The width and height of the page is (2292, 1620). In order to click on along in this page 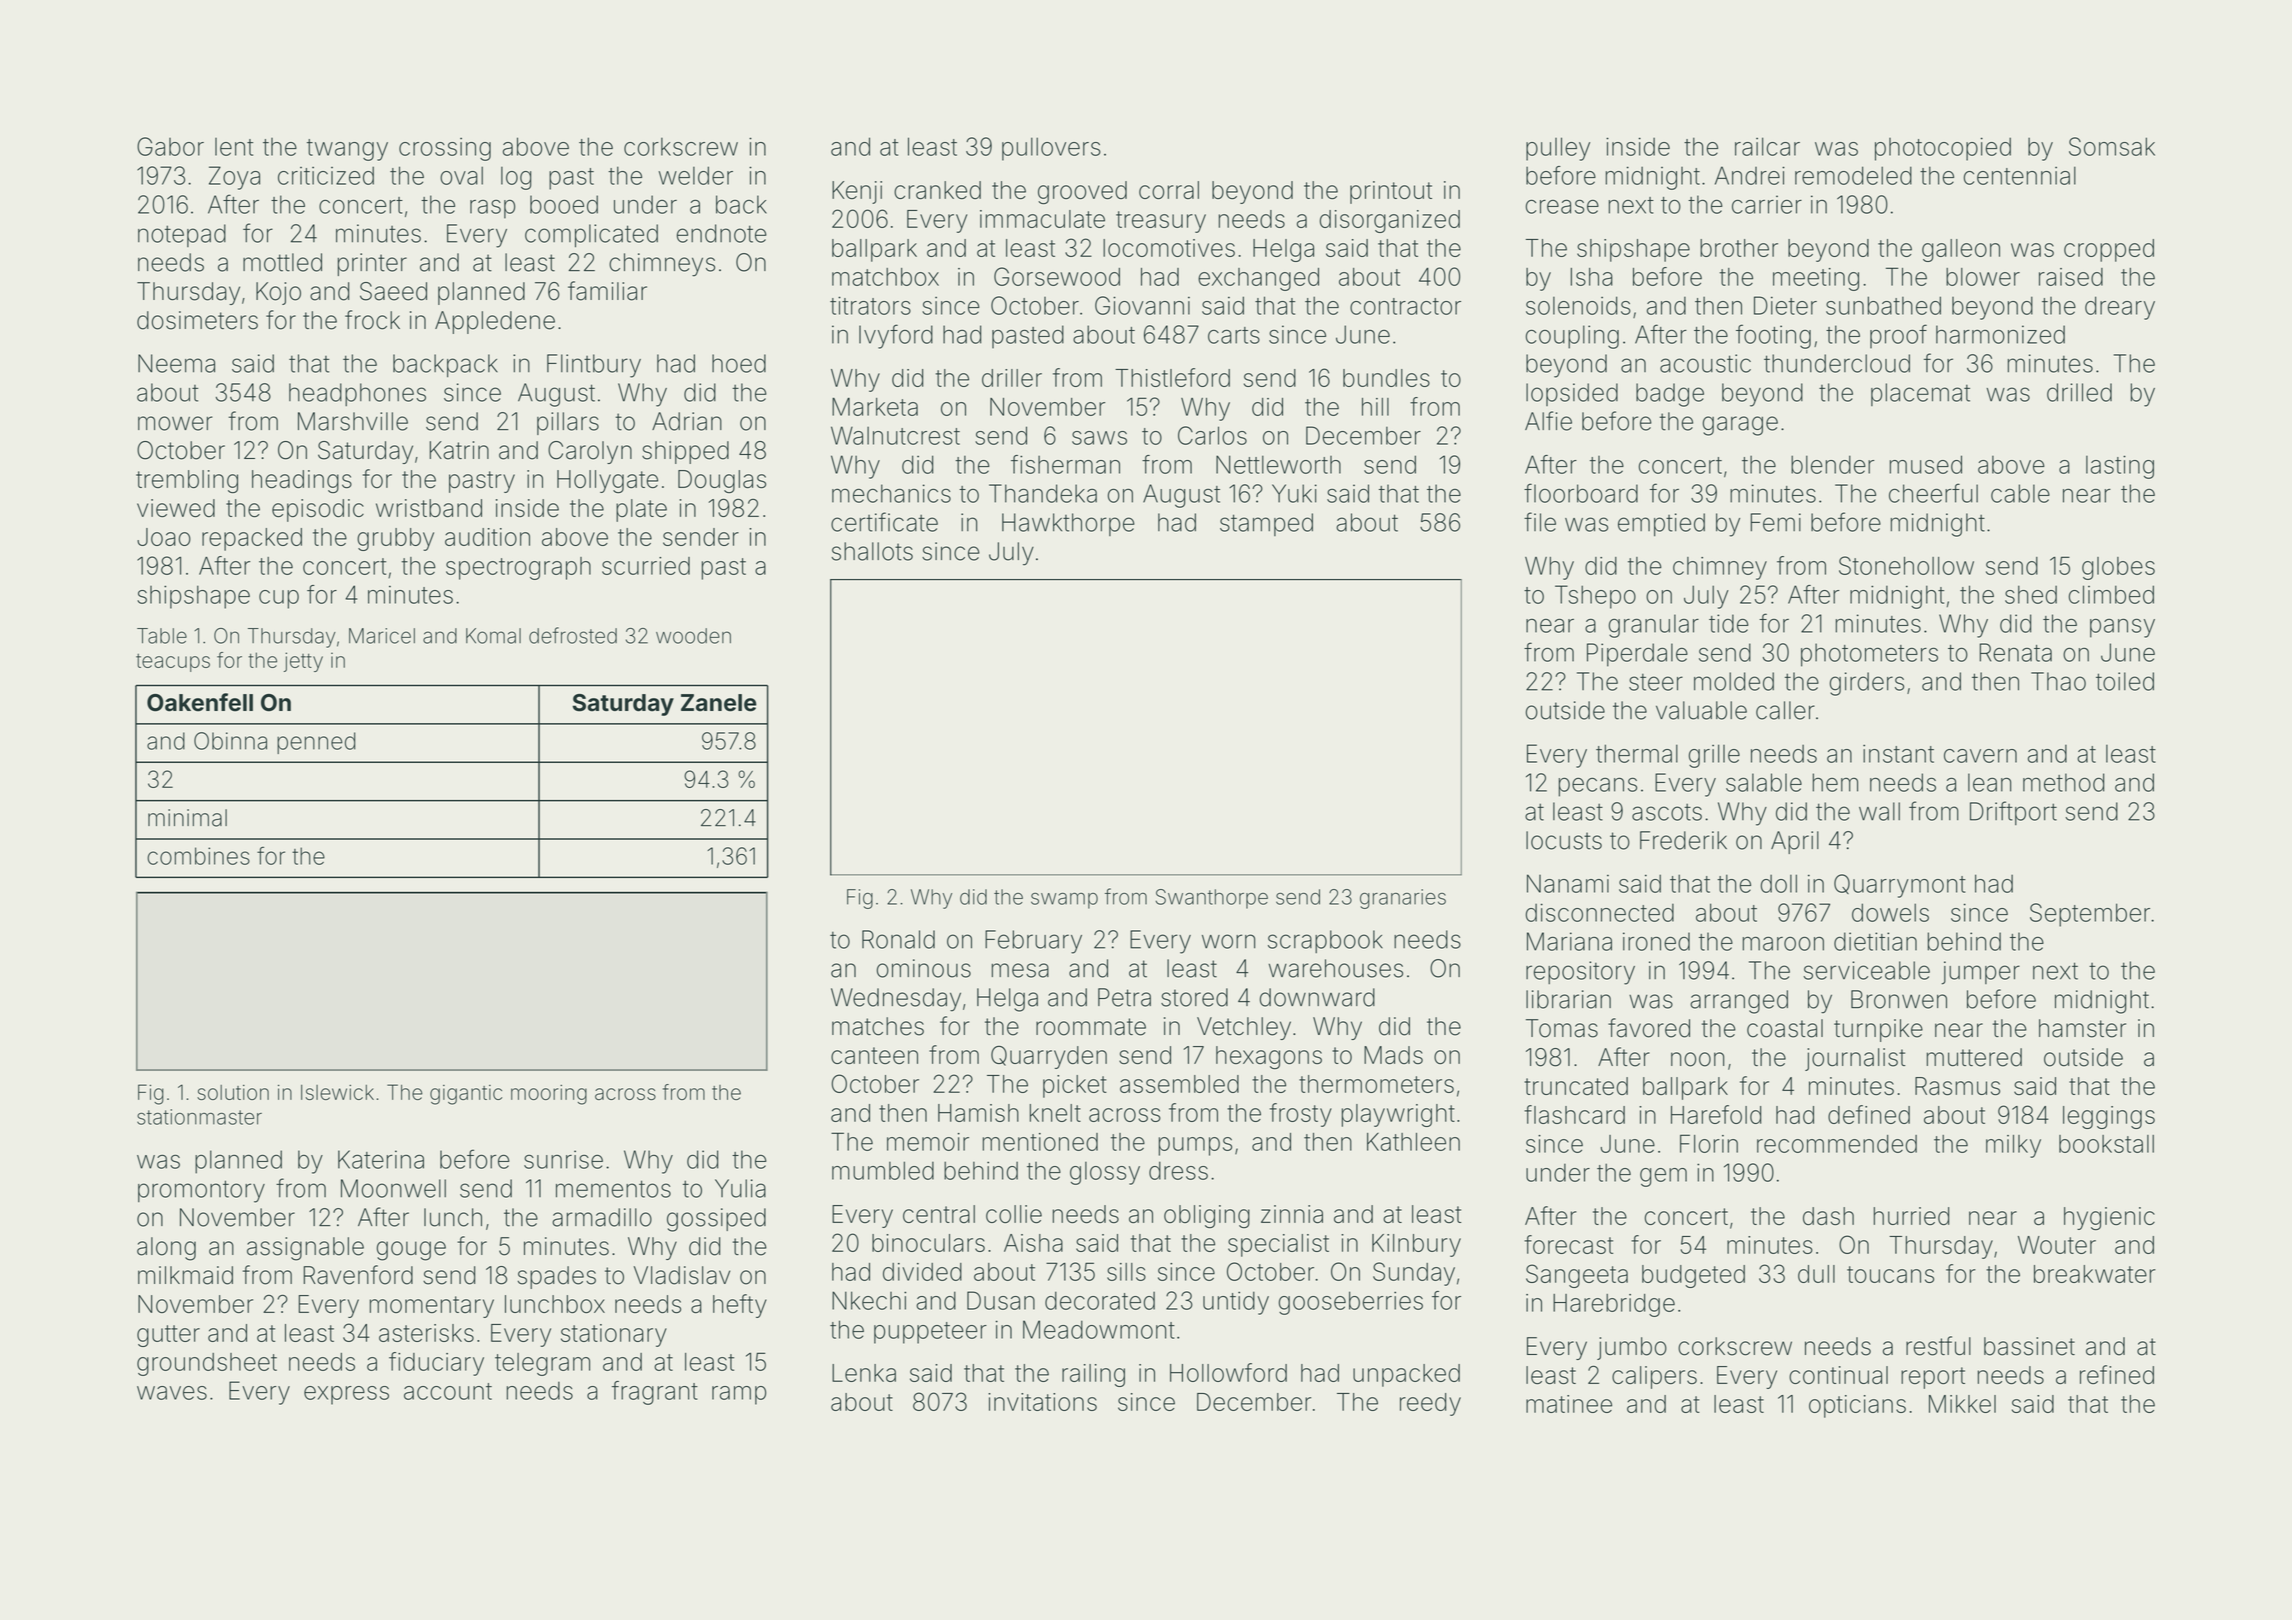, I will do `click(166, 1249)`.
